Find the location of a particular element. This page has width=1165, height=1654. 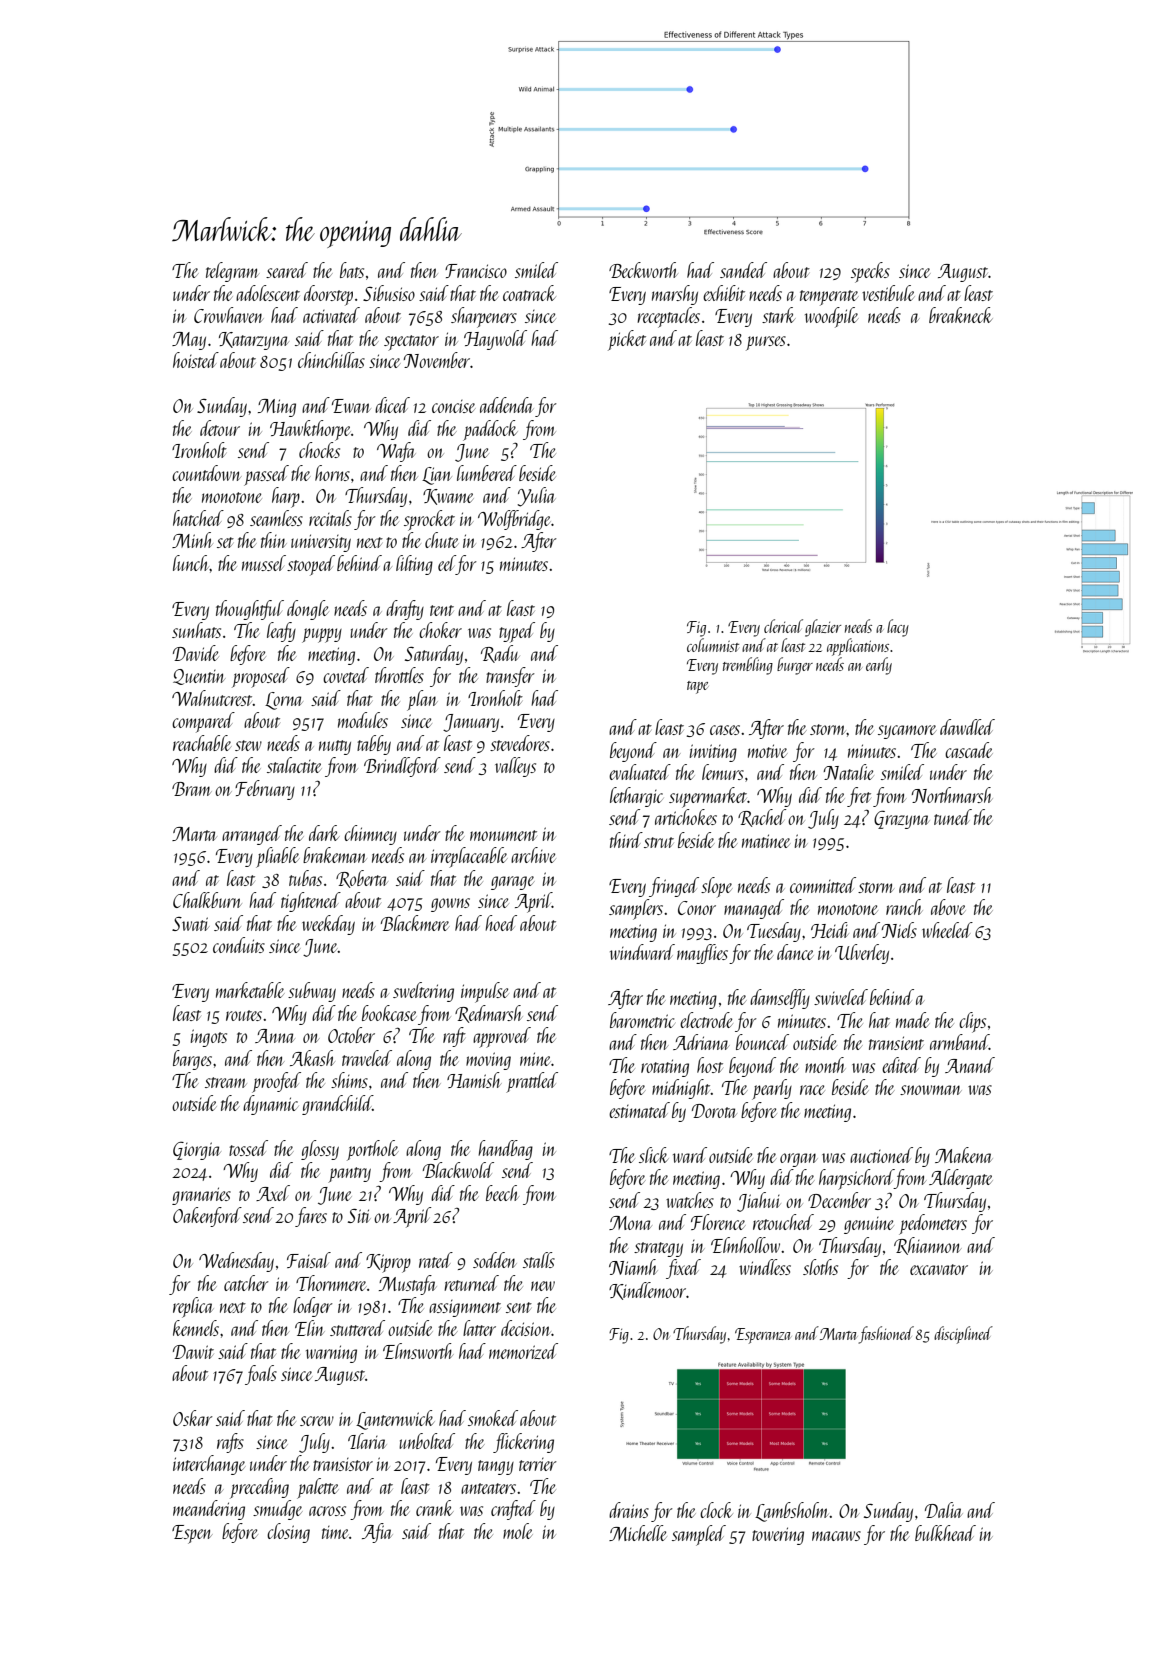

Chalkburn is located at coordinates (207, 900).
